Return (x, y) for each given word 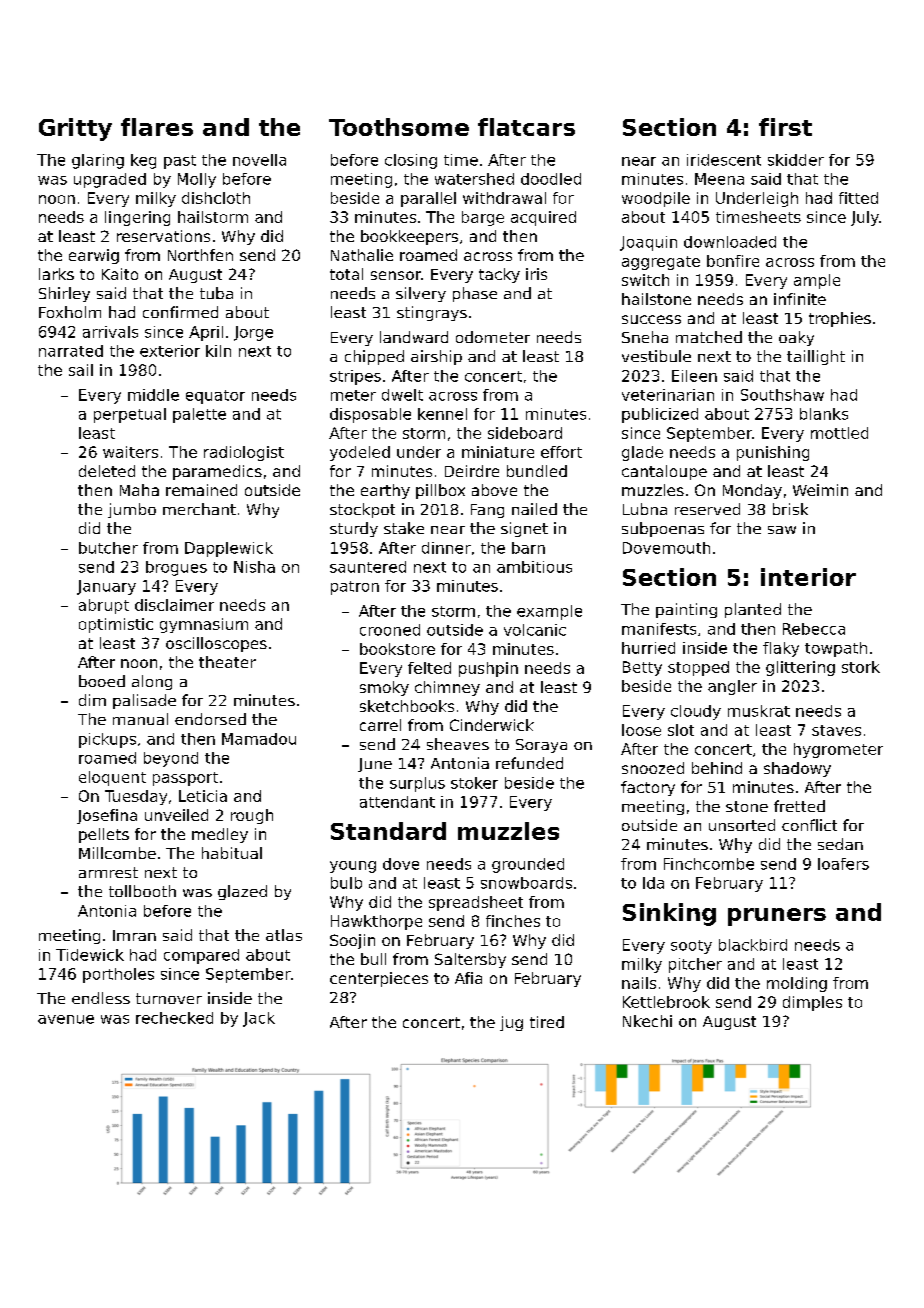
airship (436, 357)
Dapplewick (229, 549)
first (785, 127)
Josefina (107, 816)
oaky (796, 338)
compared (201, 956)
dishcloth (216, 198)
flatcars (526, 127)
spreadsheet (476, 903)
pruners (777, 917)
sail (81, 370)
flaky (781, 649)
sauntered (368, 567)
